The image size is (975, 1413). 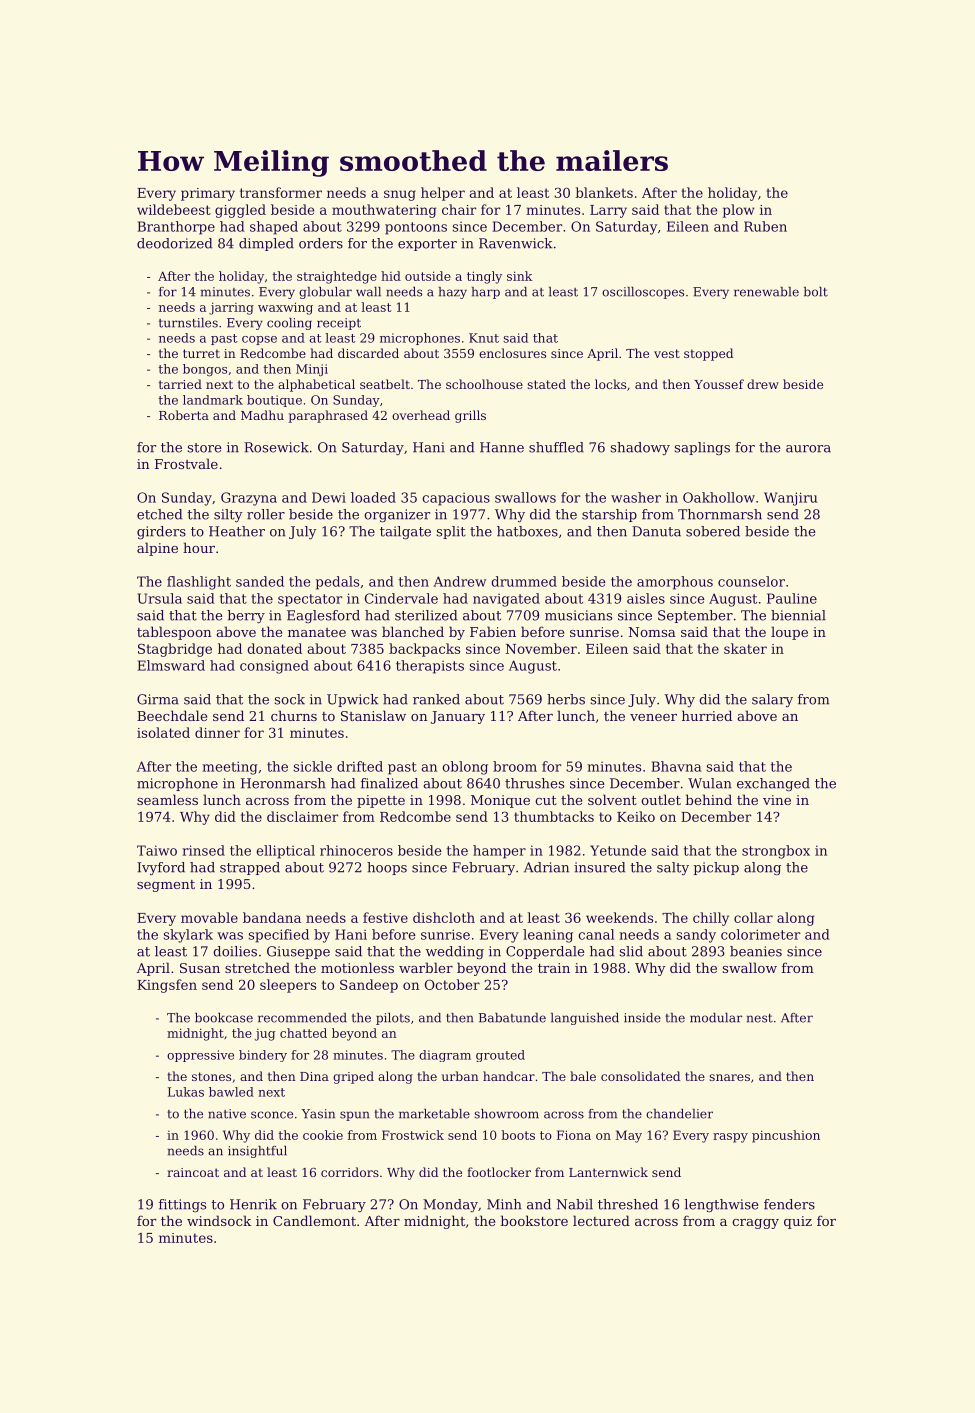 I want to click on turnstiles, so click(x=188, y=323).
